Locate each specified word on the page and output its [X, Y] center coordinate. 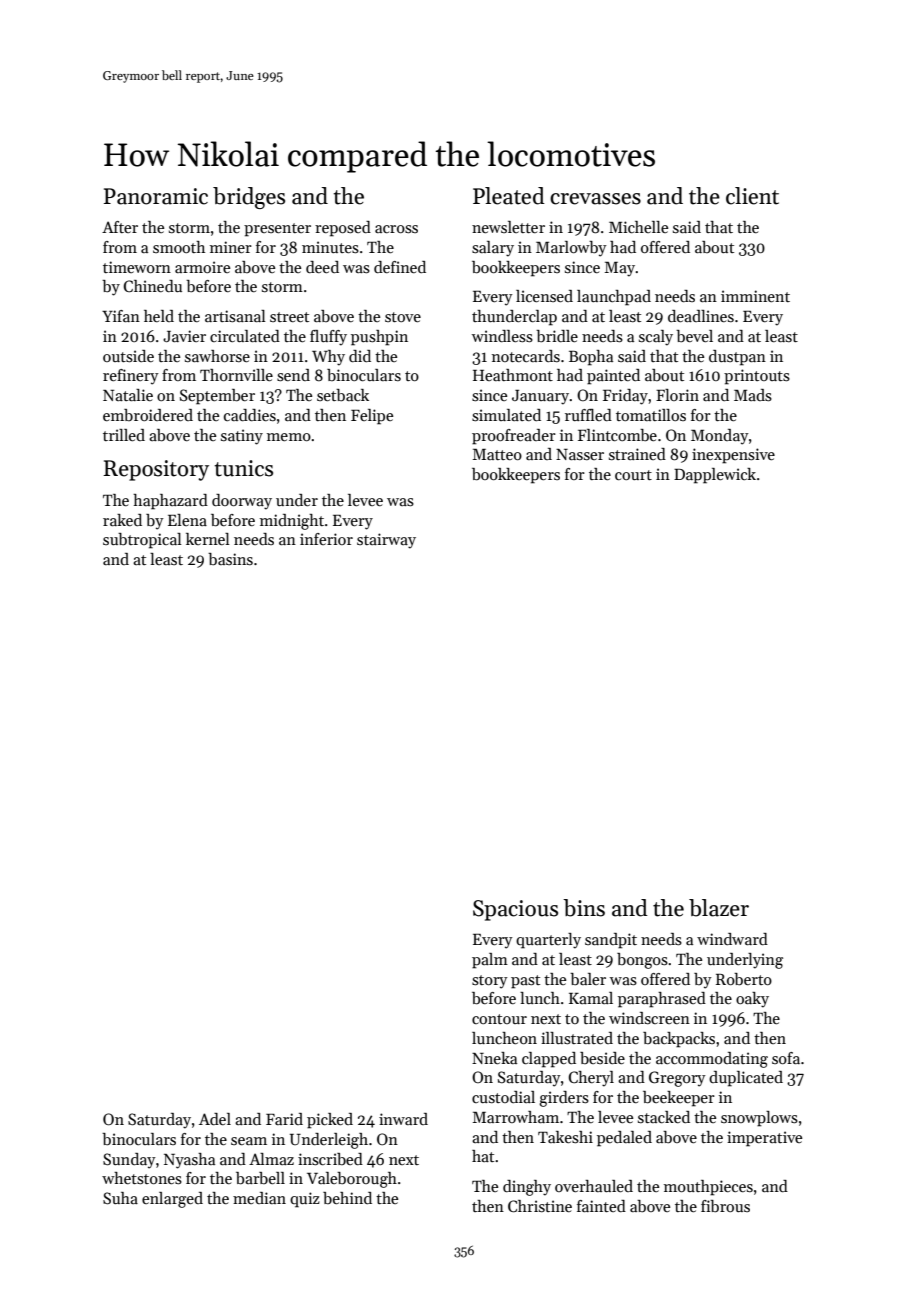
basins [230, 559]
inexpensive [733, 456]
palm [490, 961]
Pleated [509, 196]
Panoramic [156, 196]
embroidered [148, 415]
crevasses [595, 199]
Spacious [515, 910]
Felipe [372, 417]
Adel [215, 1119]
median [259, 1198]
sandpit [611, 941]
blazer [719, 908]
